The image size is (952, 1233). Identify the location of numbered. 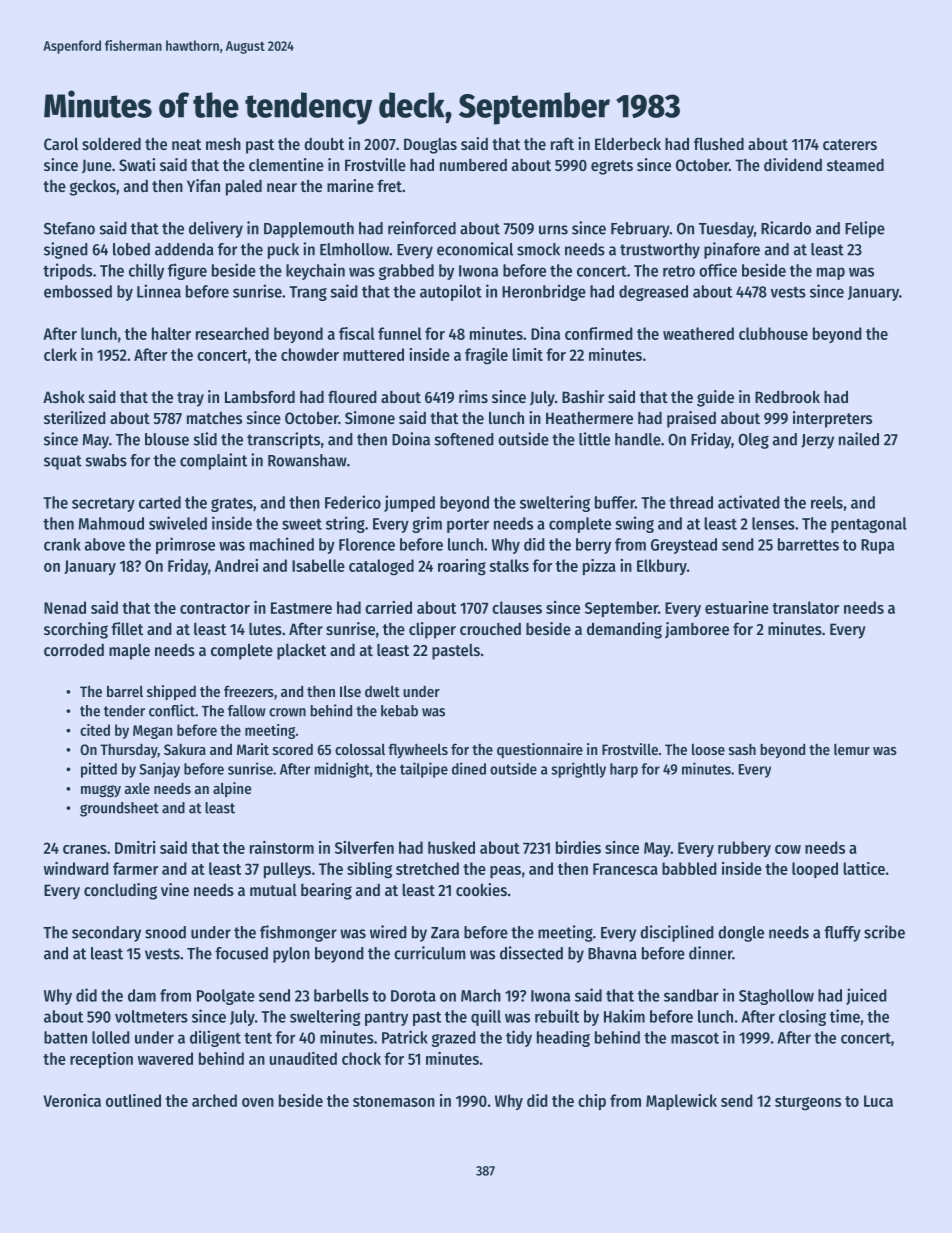
(473, 165).
